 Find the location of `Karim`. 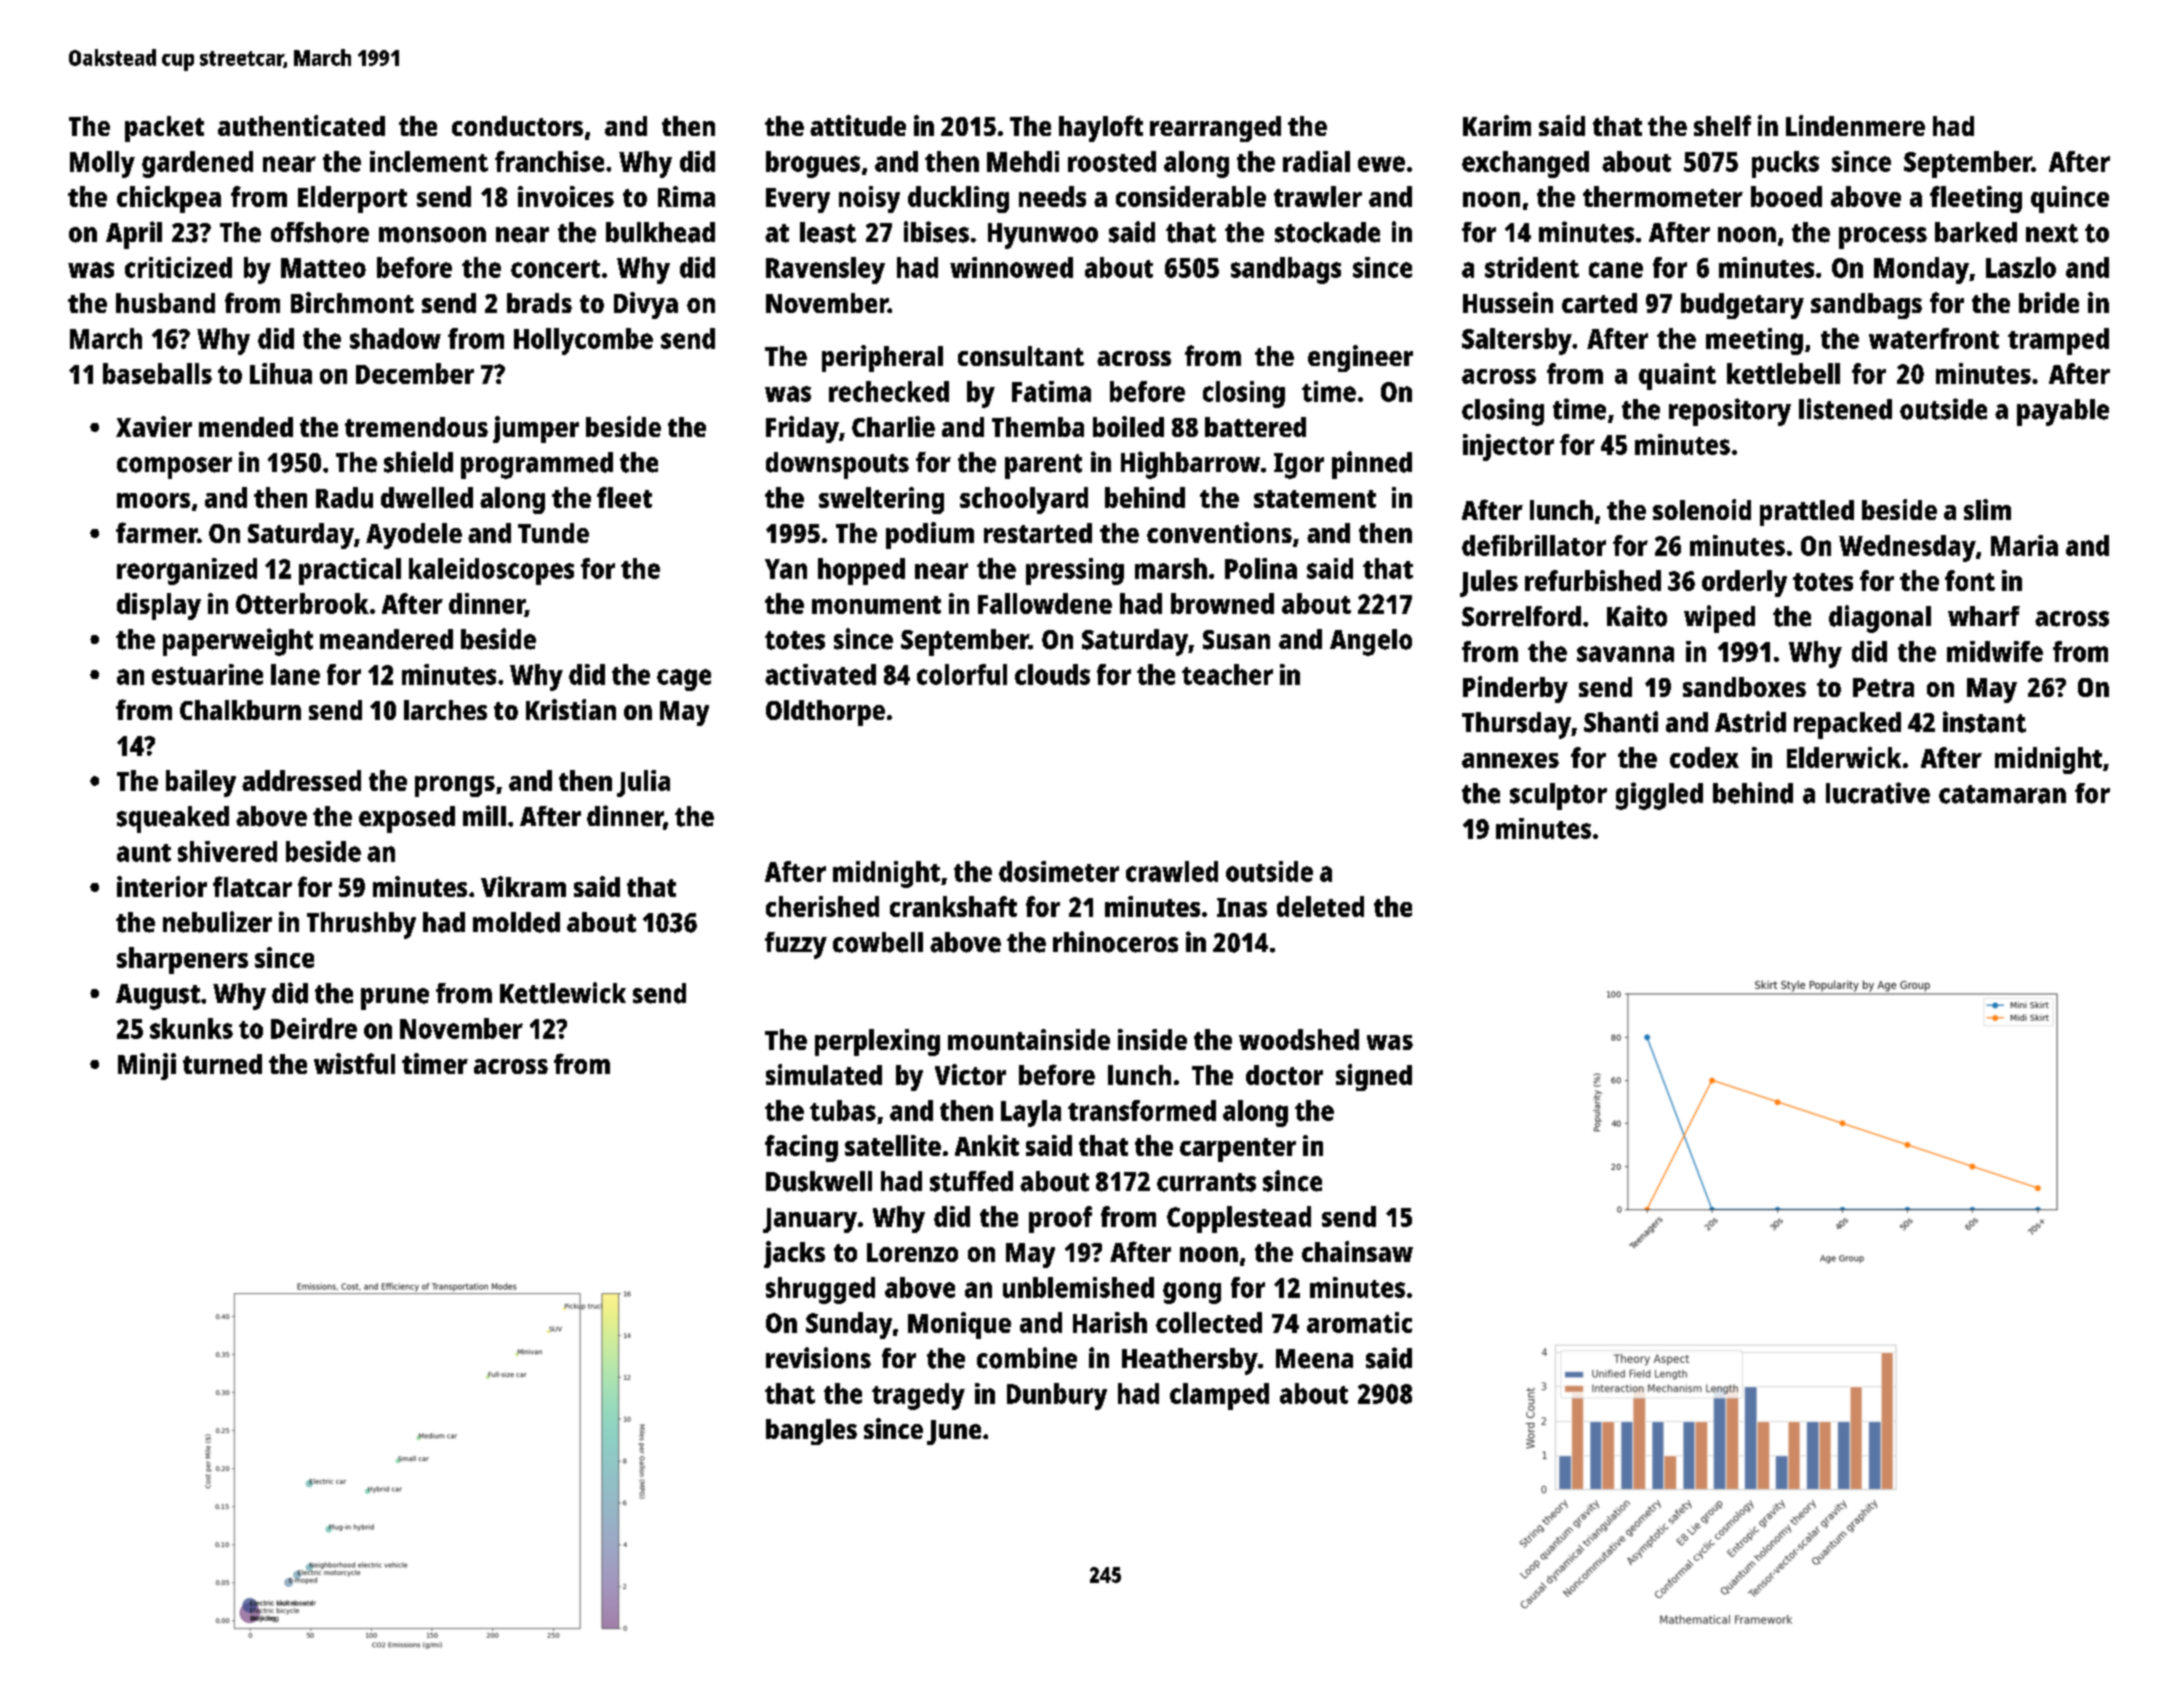

Karim is located at coordinates (1497, 125).
